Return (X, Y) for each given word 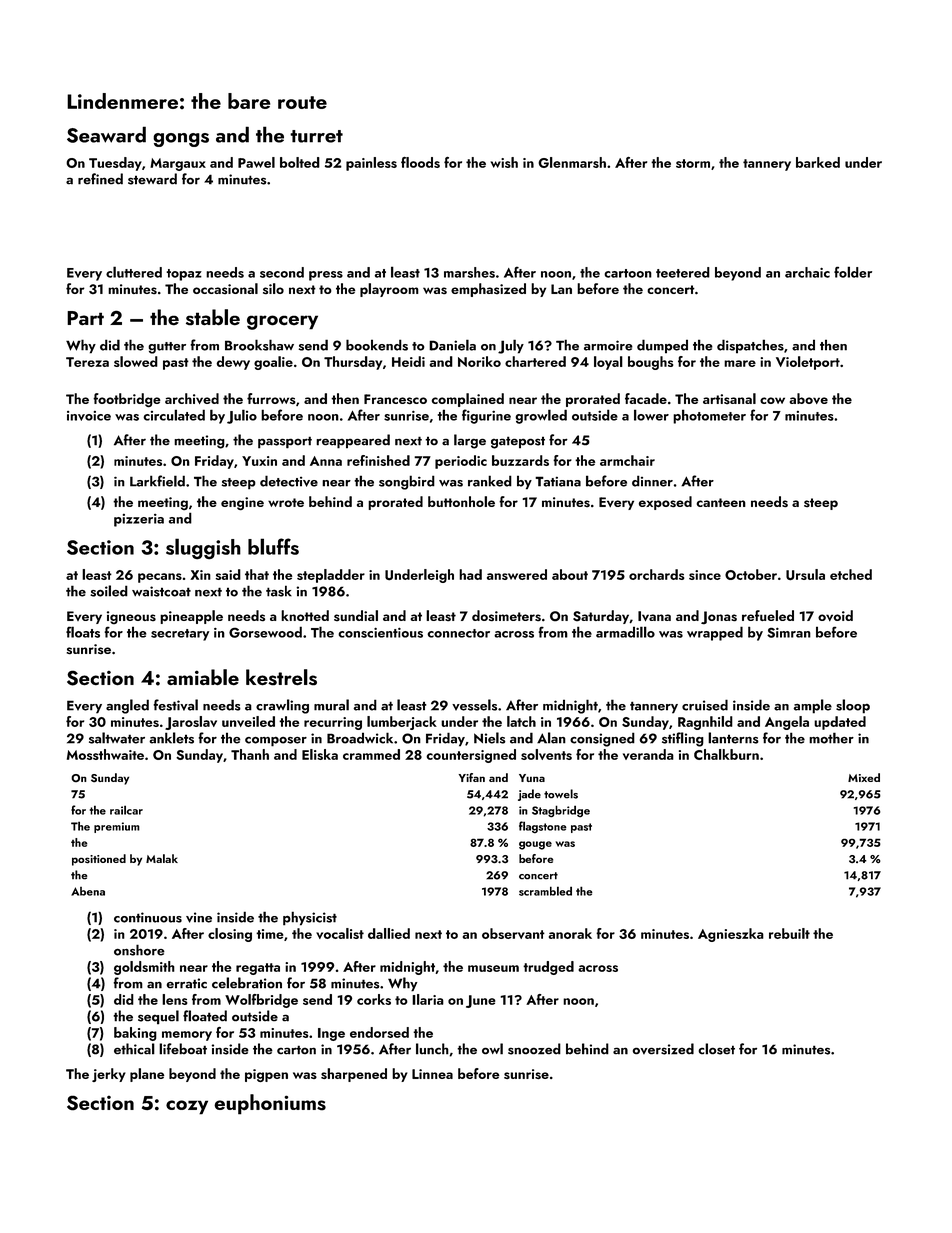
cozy (187, 1107)
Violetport (808, 363)
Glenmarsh (572, 162)
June (480, 1001)
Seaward (106, 134)
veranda (648, 754)
